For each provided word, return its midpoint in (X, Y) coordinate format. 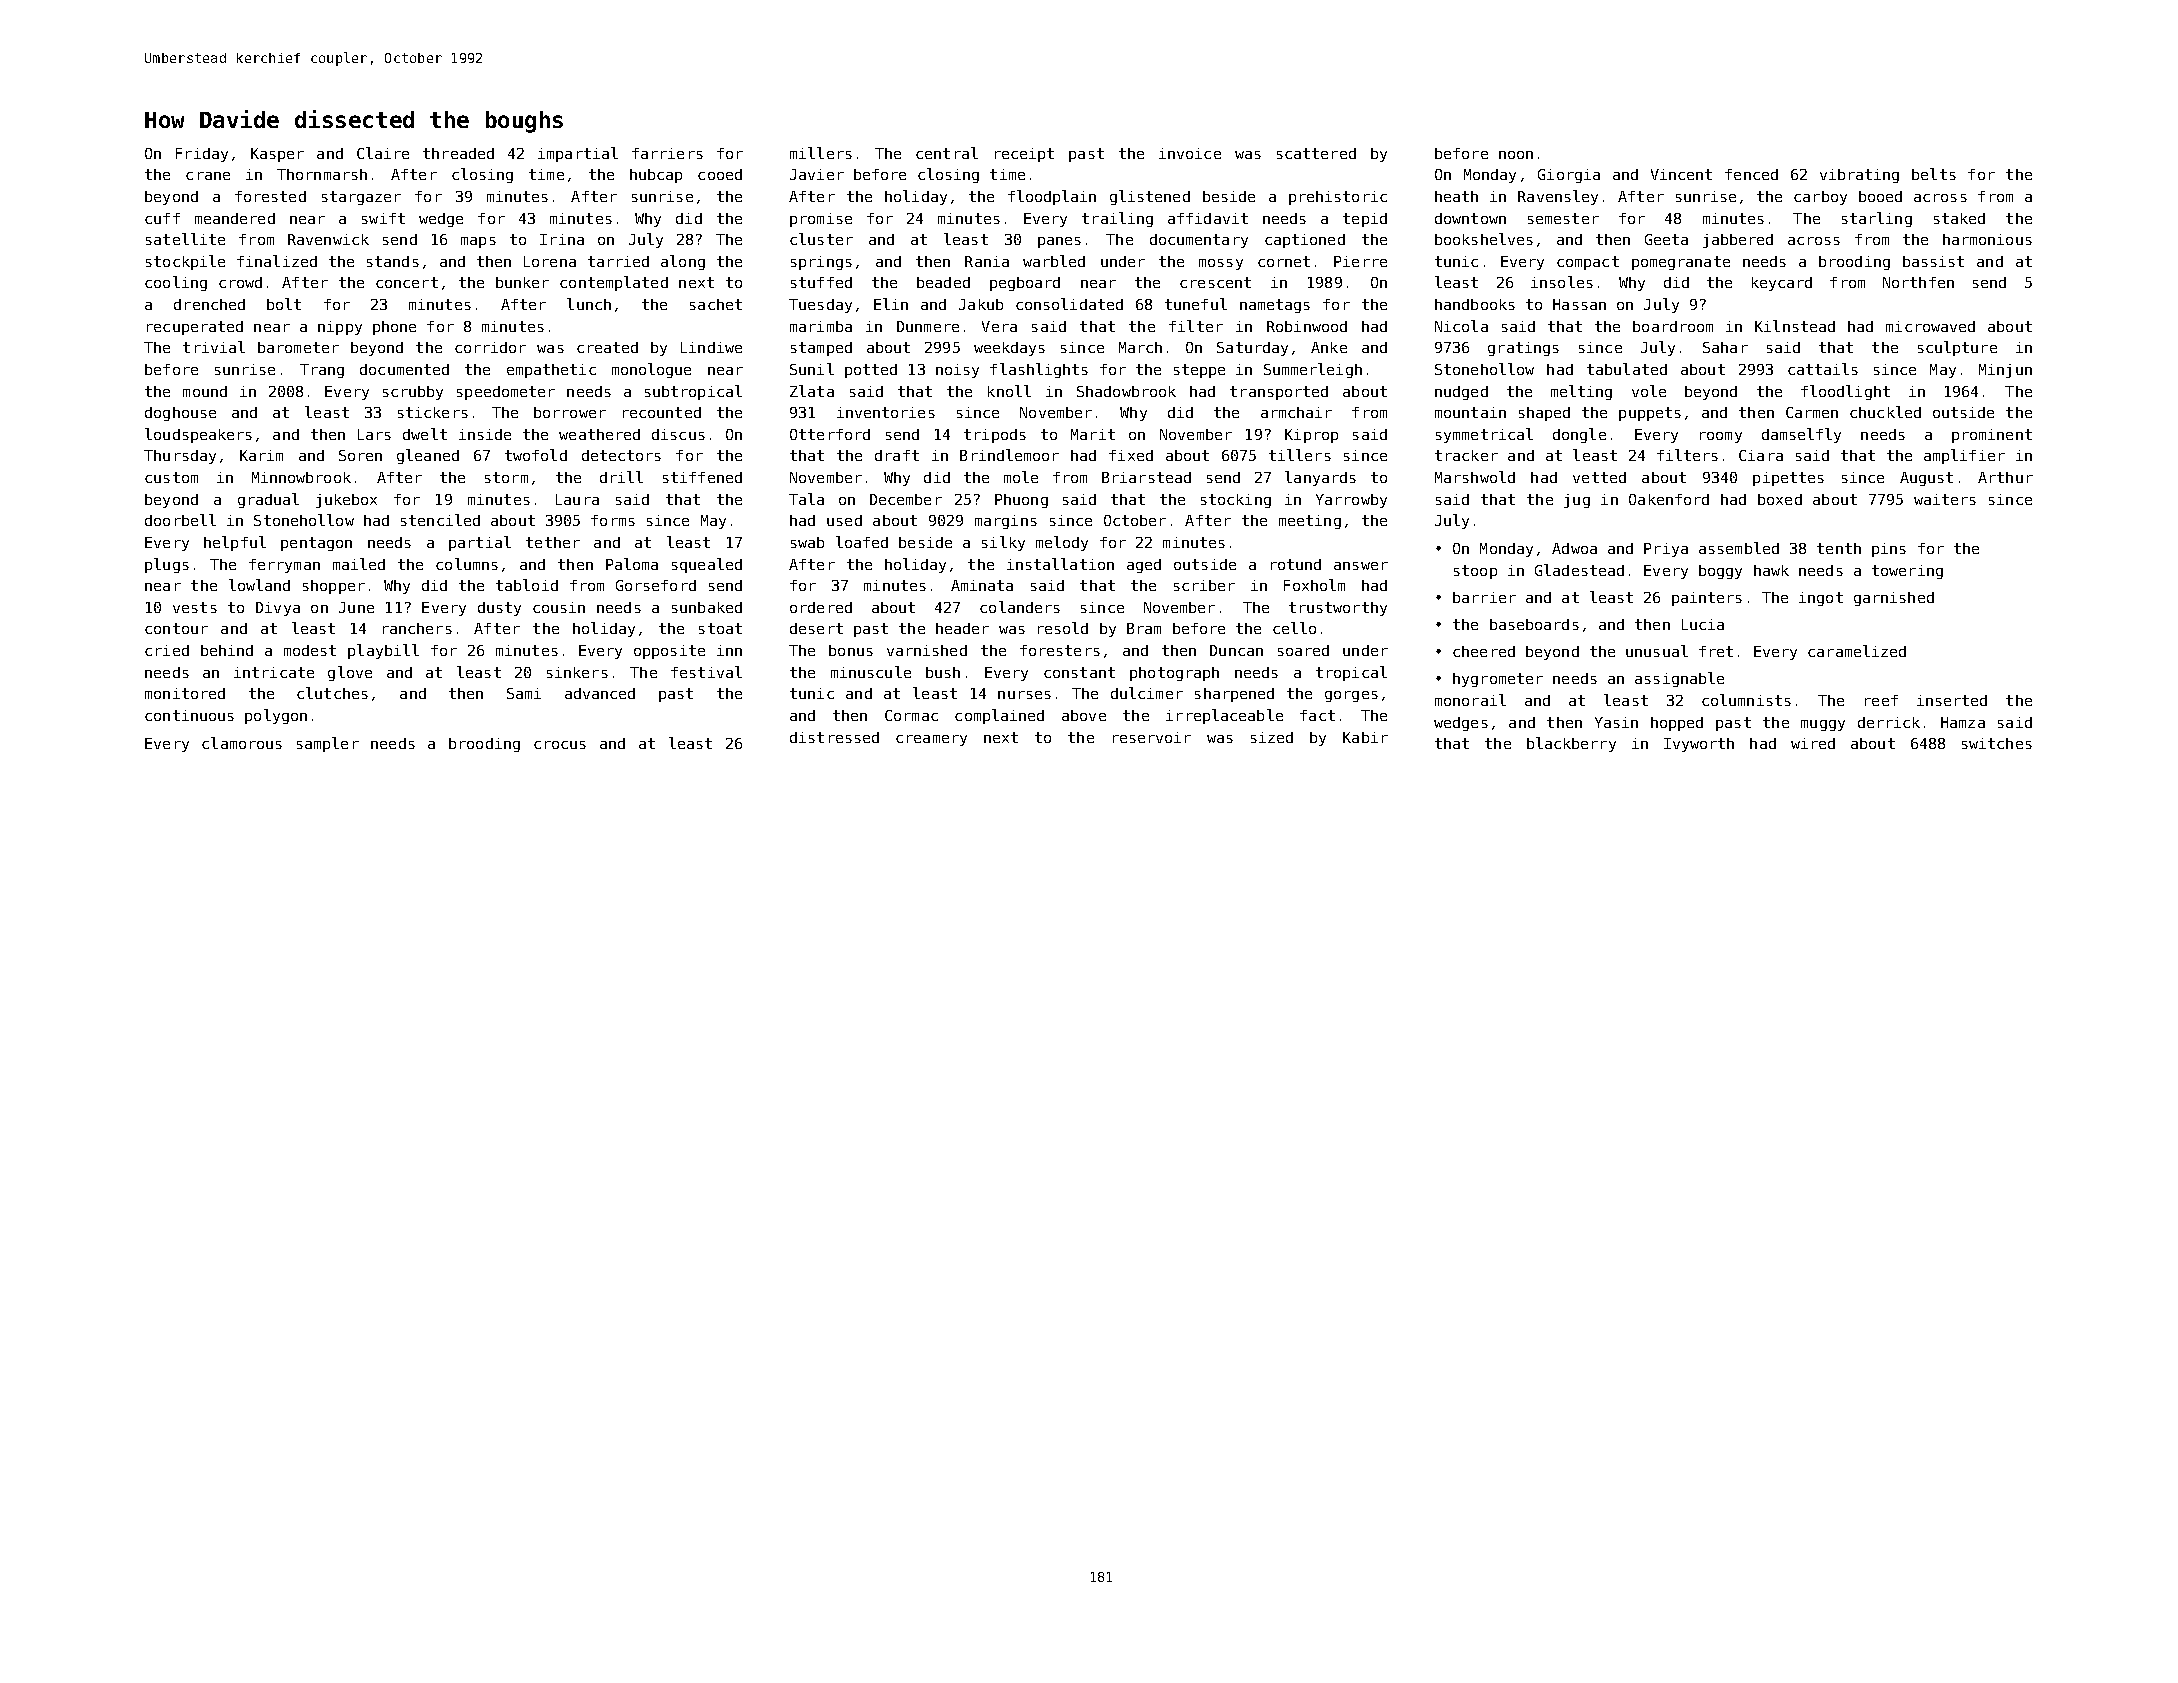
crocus (560, 745)
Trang (322, 371)
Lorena (550, 261)
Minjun (2005, 371)
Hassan (1579, 304)
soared (1303, 650)
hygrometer (1498, 680)
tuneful (1196, 304)
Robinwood (1307, 326)
